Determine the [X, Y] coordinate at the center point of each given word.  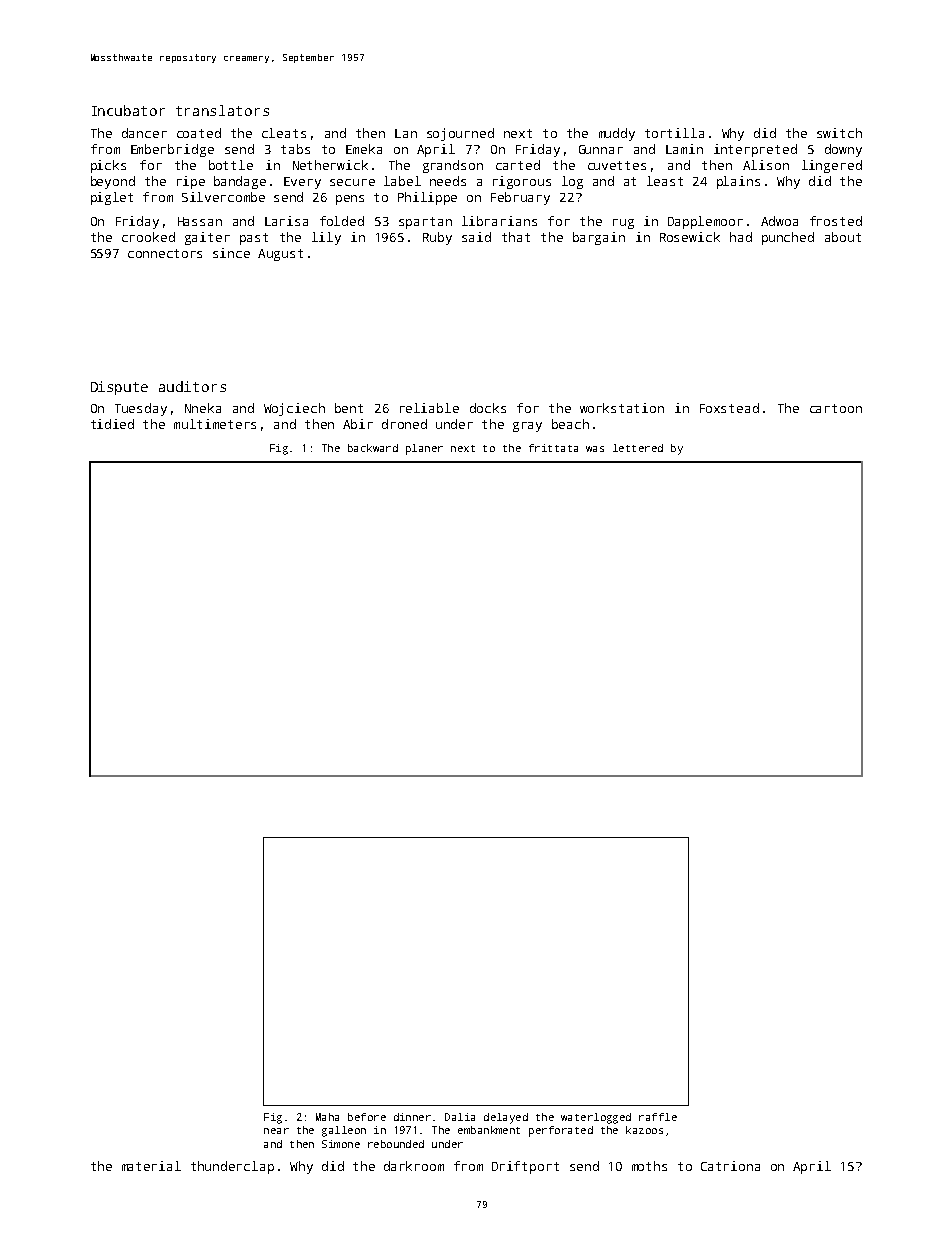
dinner [412, 1117]
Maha [327, 1117]
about [843, 237]
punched [788, 238]
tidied [112, 424]
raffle [658, 1117]
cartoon [836, 408]
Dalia [460, 1117]
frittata [553, 448]
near [276, 1131]
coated [199, 133]
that [516, 237]
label [402, 181]
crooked [148, 237]
